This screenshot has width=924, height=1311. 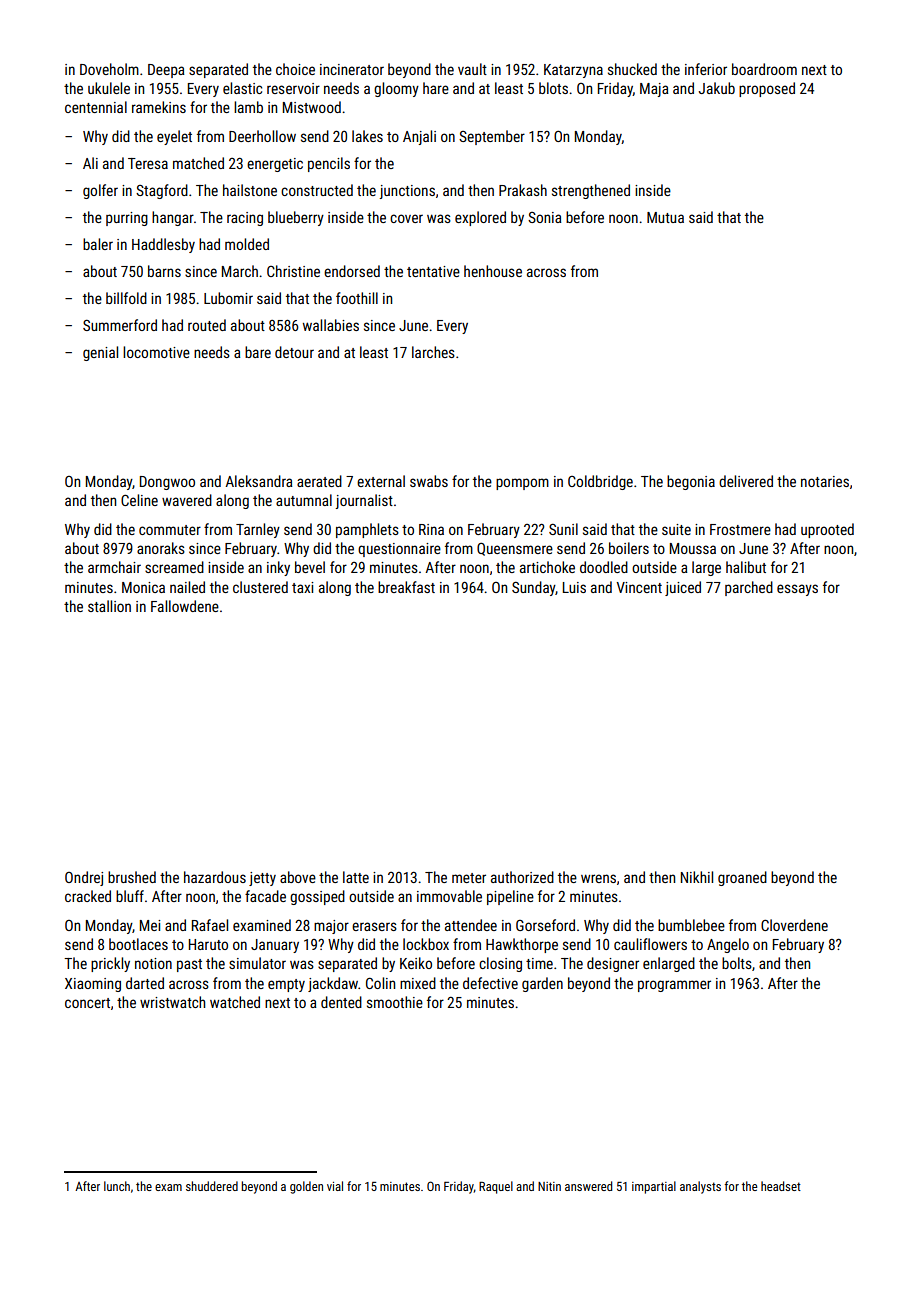 I want to click on notaries, so click(x=825, y=481).
